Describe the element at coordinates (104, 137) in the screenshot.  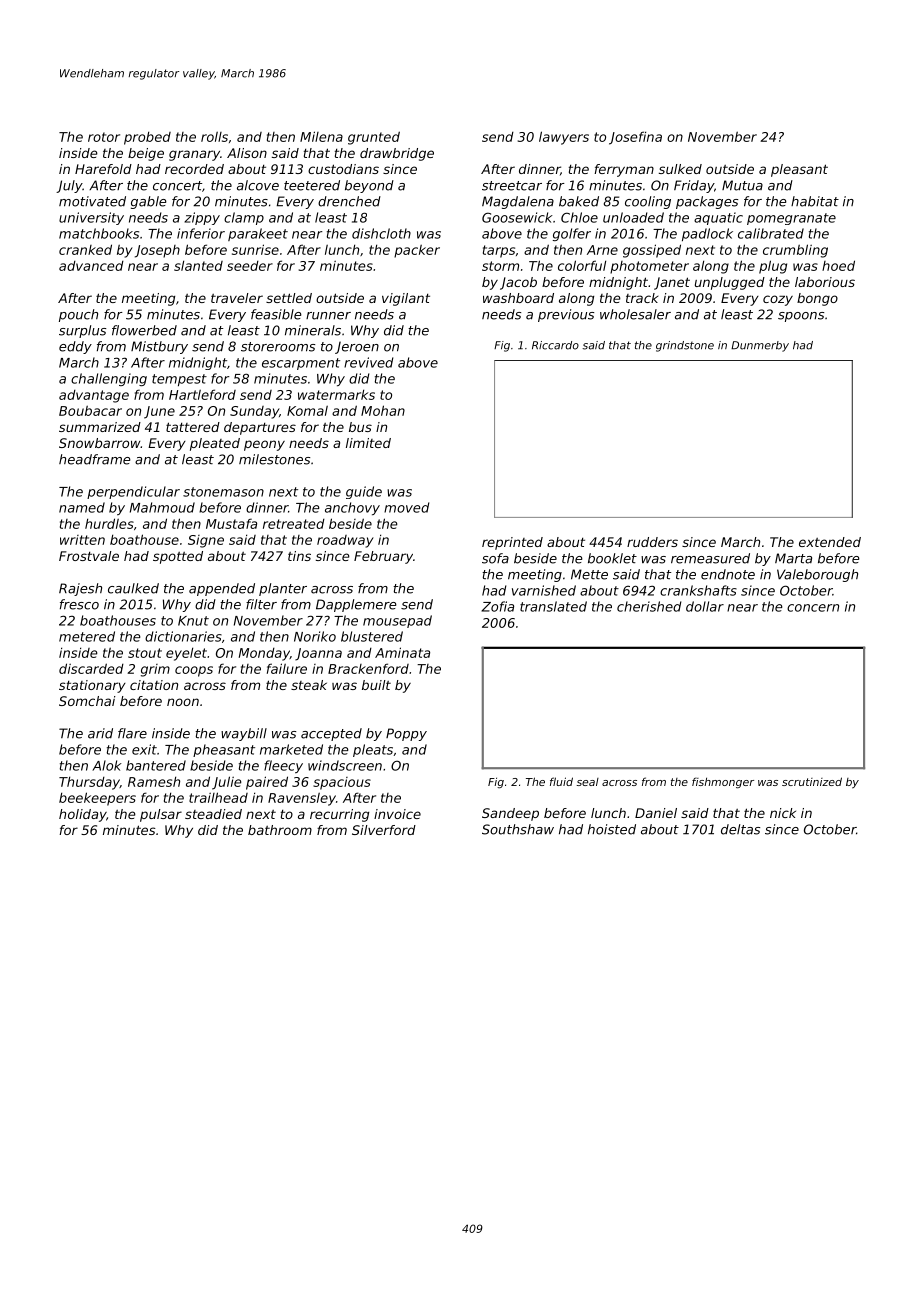
I see `rotor` at that location.
